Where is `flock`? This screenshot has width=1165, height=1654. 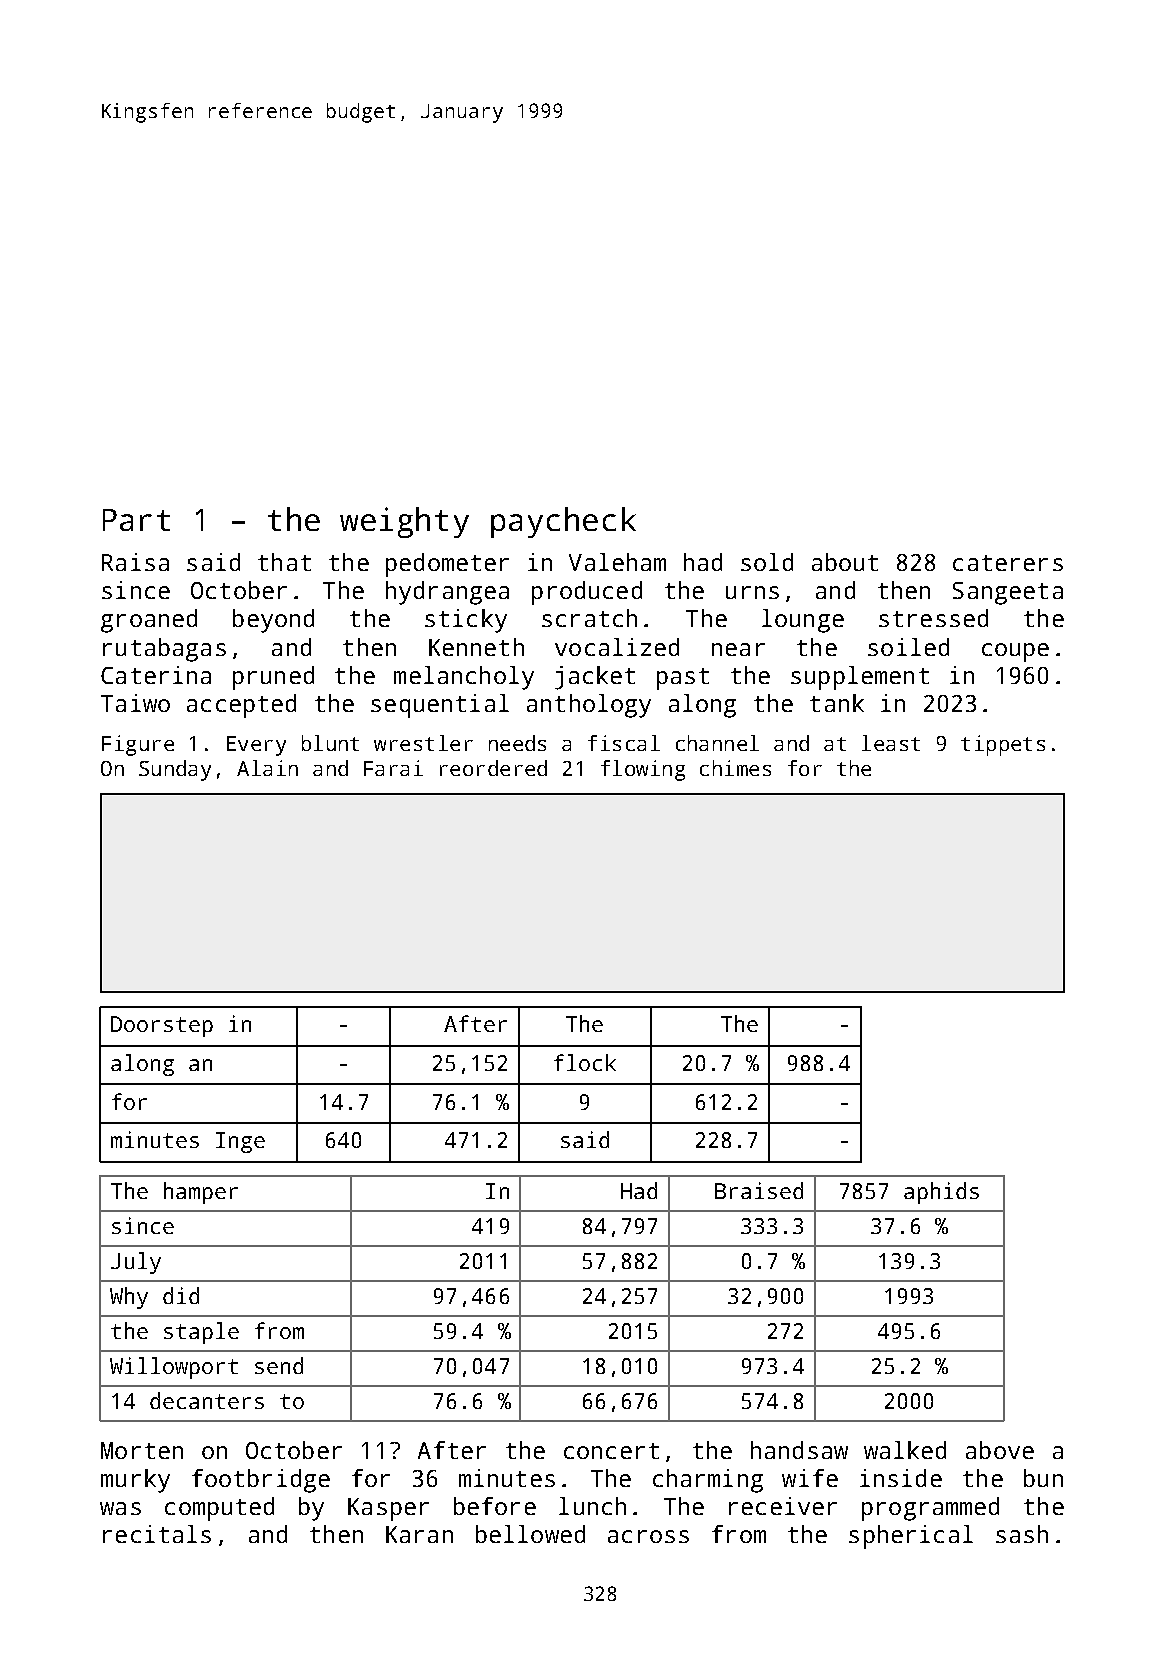 flock is located at coordinates (585, 1062).
